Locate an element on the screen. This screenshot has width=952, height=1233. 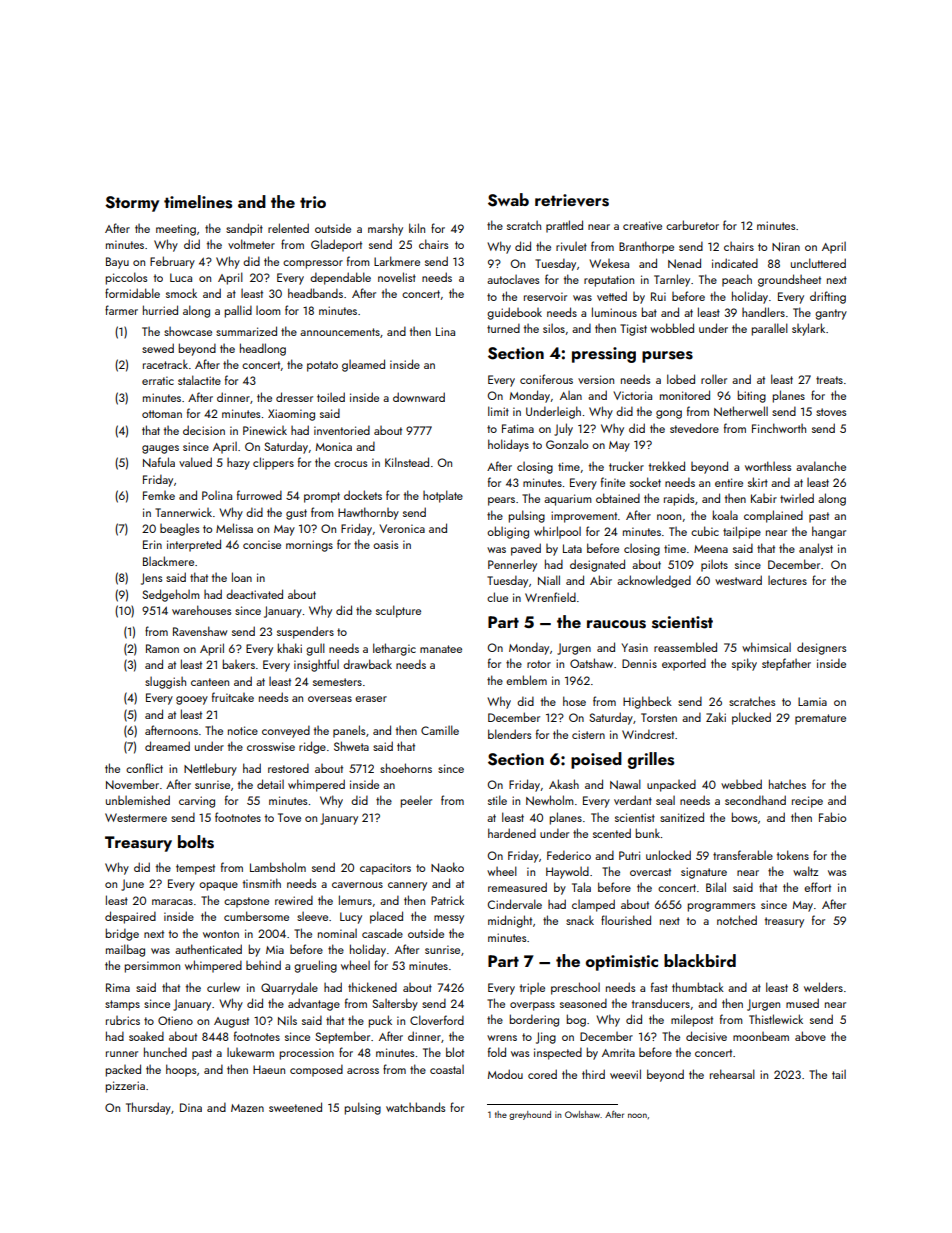
bog is located at coordinates (576, 1020).
